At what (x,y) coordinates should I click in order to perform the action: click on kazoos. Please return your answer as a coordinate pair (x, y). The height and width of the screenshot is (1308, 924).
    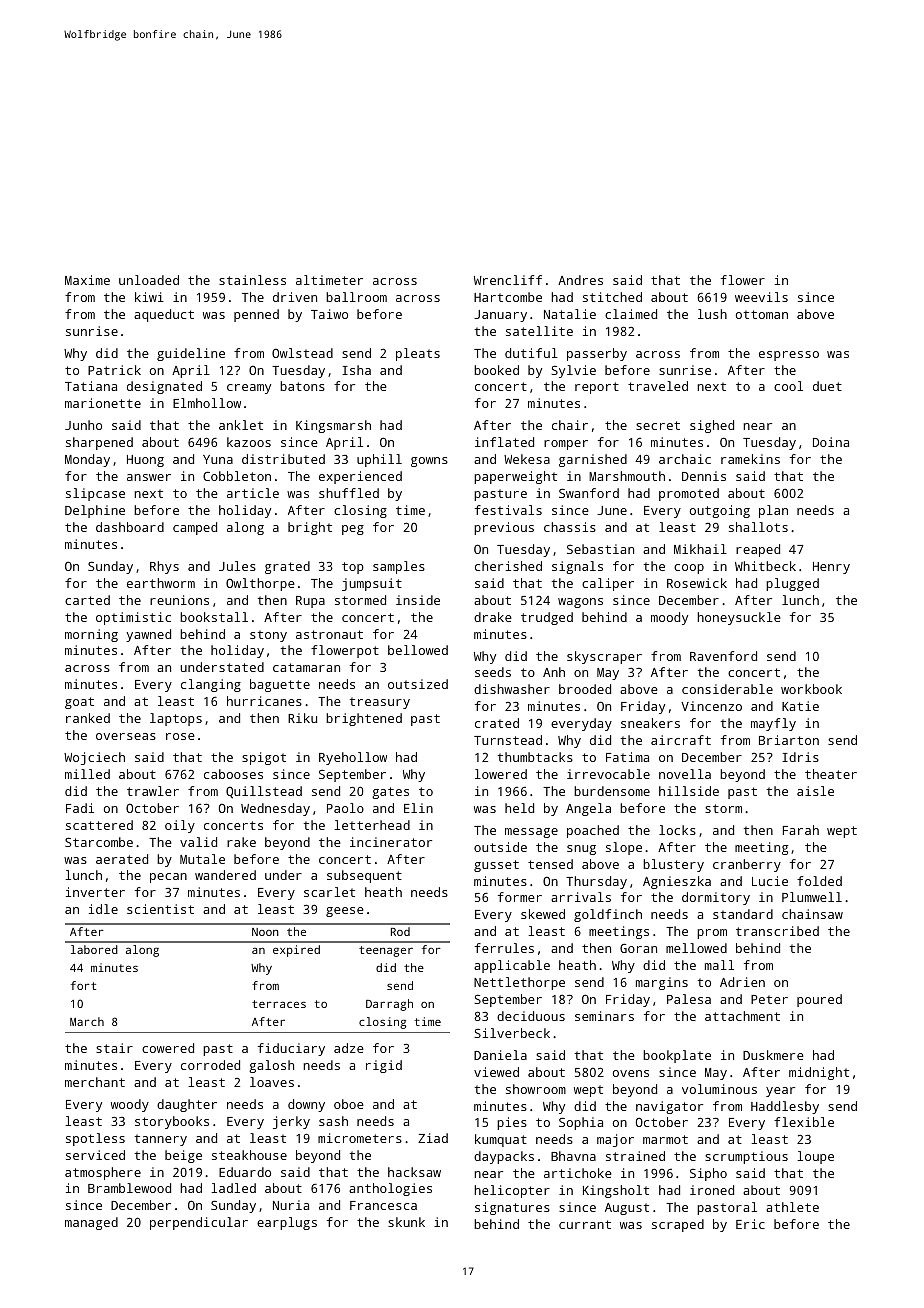
    Looking at the image, I should click on (249, 442).
